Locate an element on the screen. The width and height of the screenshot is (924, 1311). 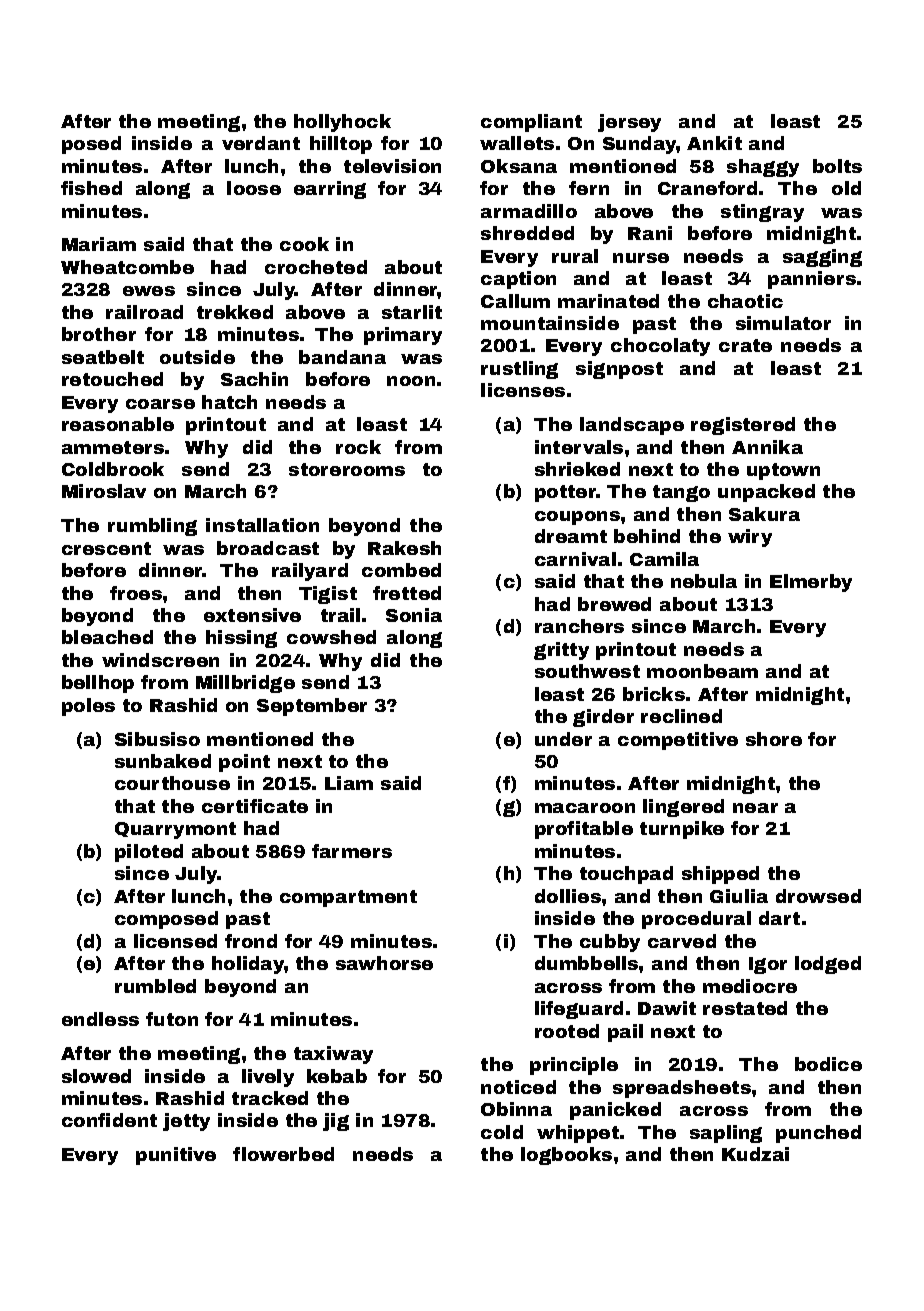
hollyhock is located at coordinates (342, 123).
